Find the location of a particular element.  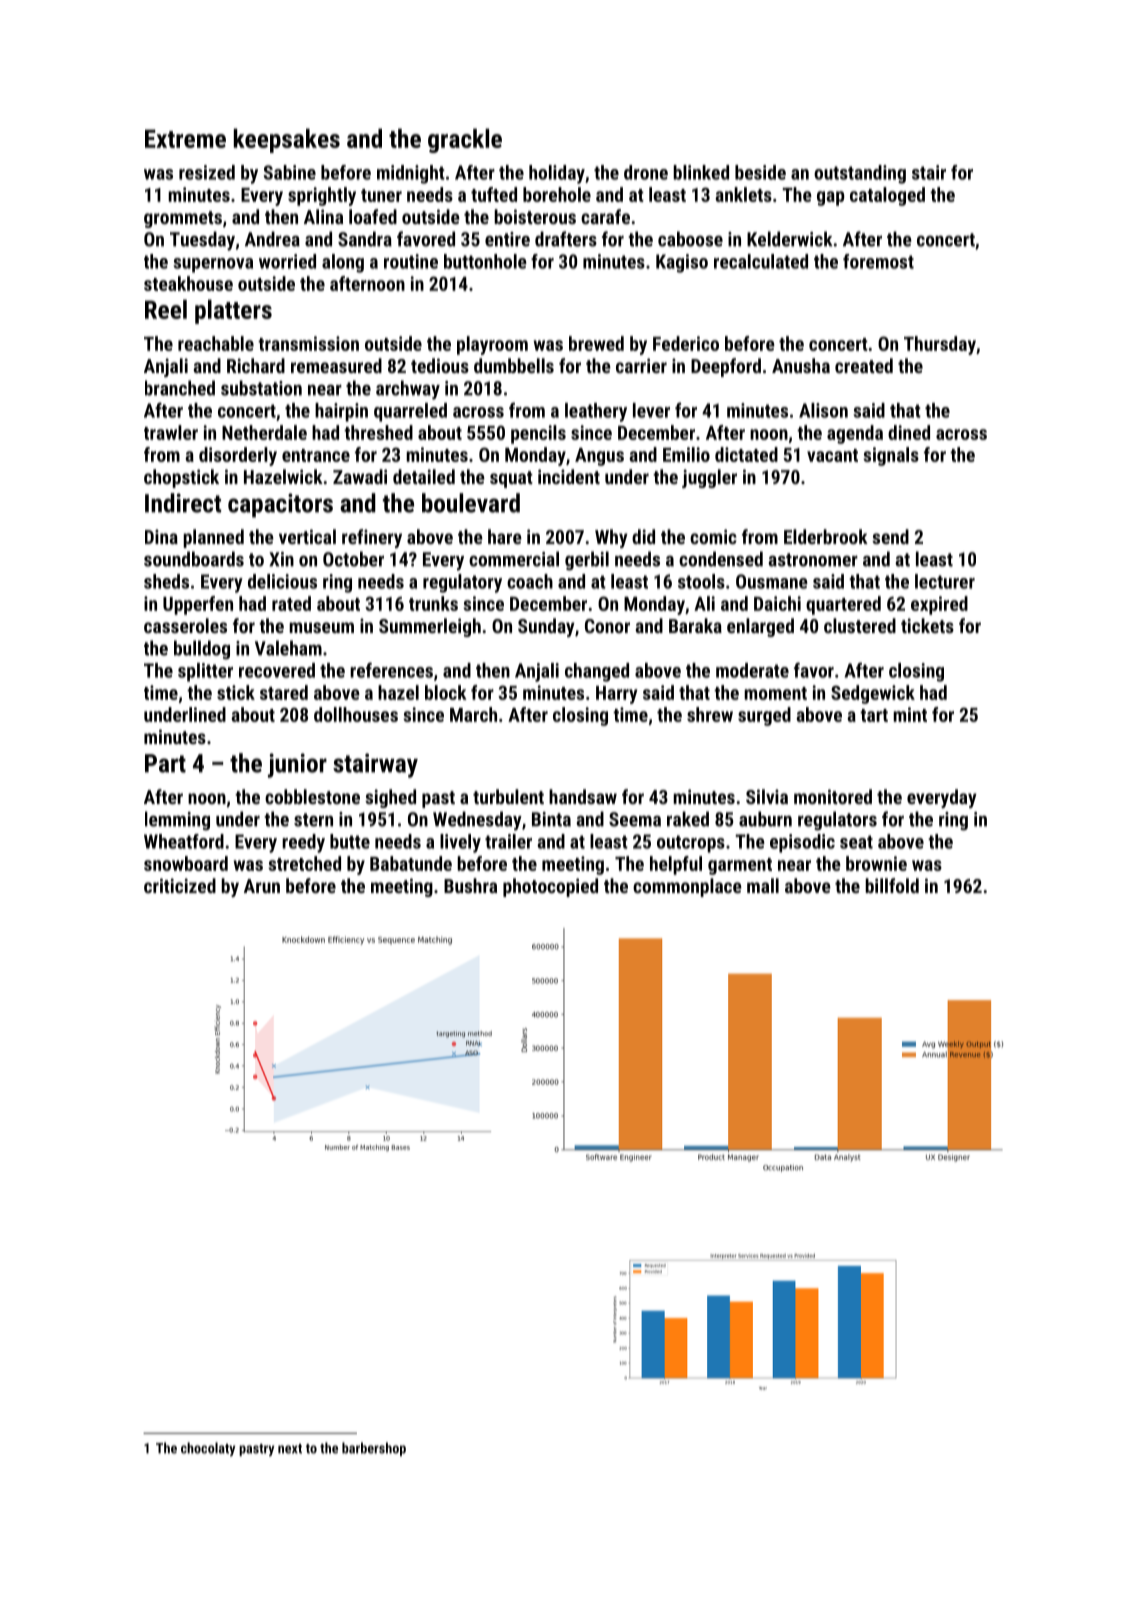

grackle is located at coordinates (465, 140).
